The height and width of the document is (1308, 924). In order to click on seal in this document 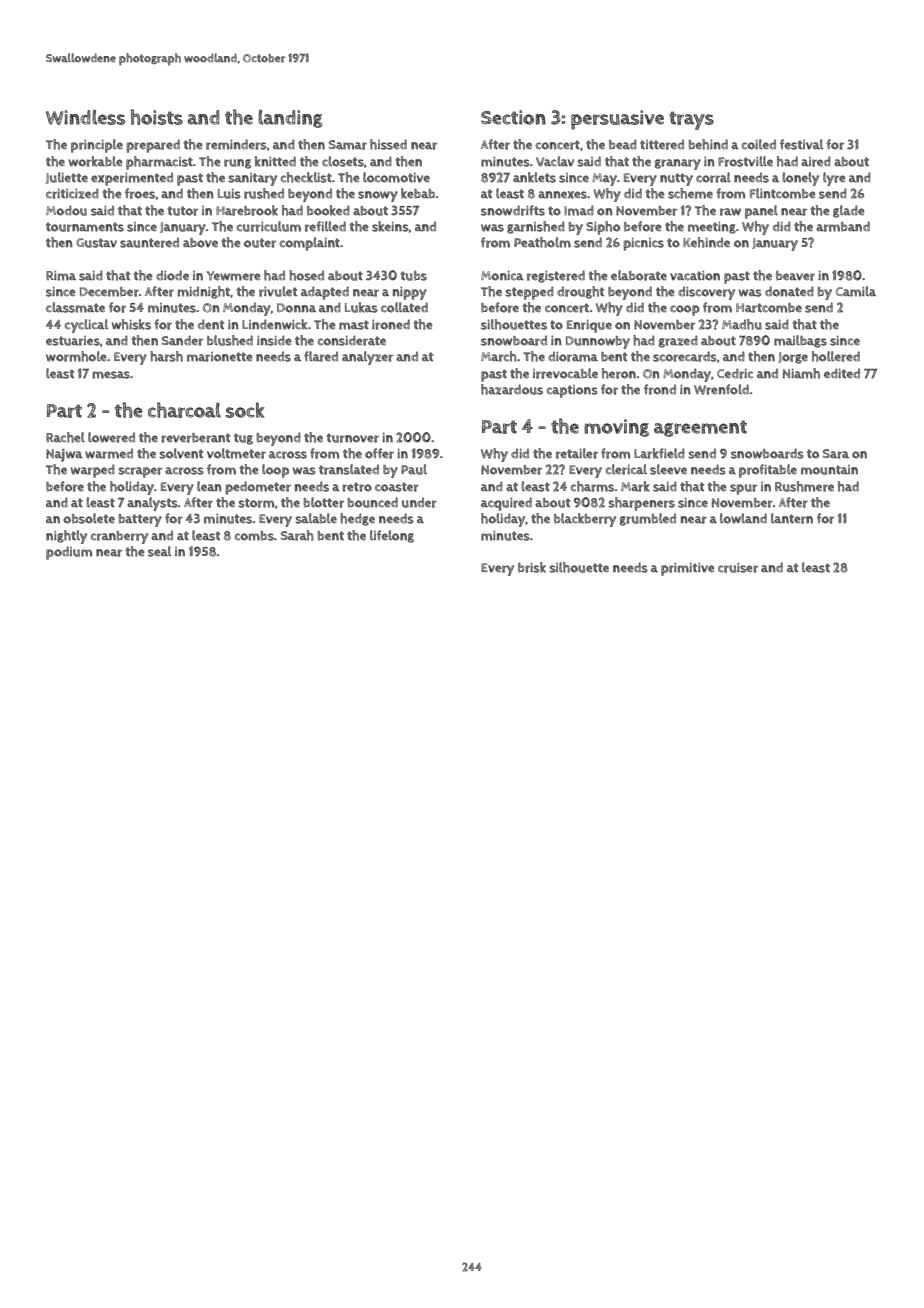, I will do `click(159, 551)`.
